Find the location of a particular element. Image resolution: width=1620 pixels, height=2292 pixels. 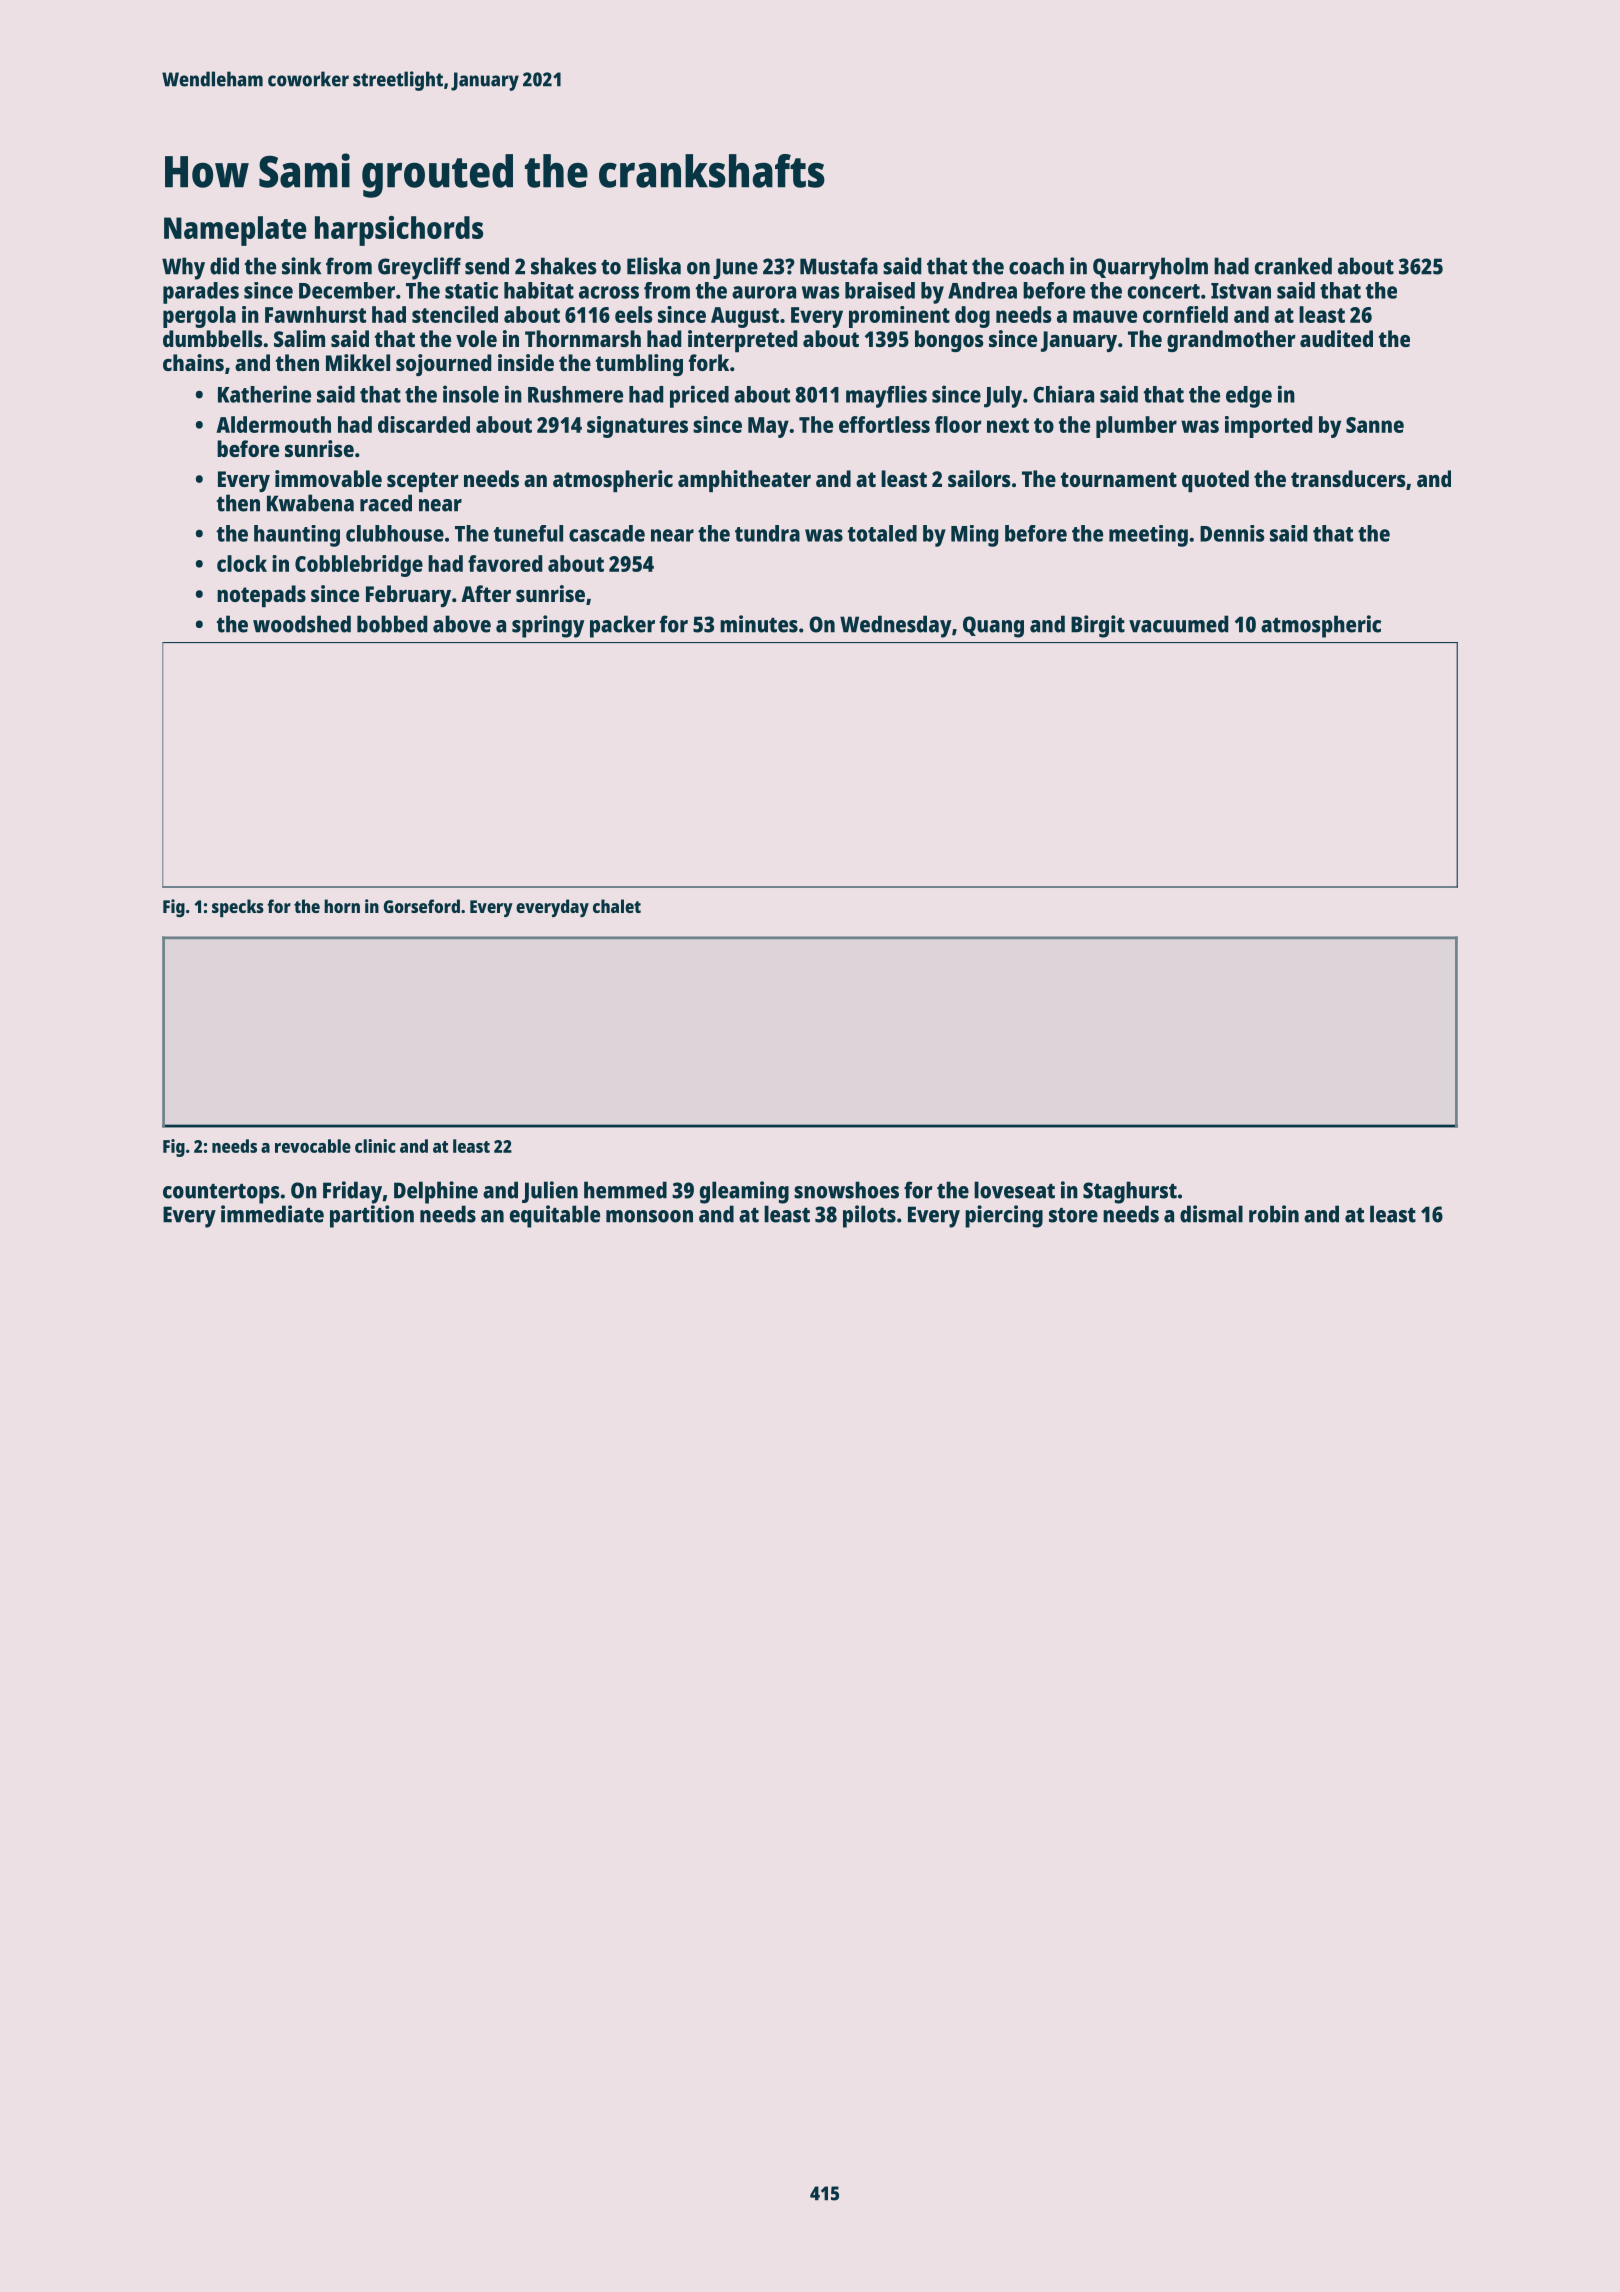

priced is located at coordinates (699, 396).
